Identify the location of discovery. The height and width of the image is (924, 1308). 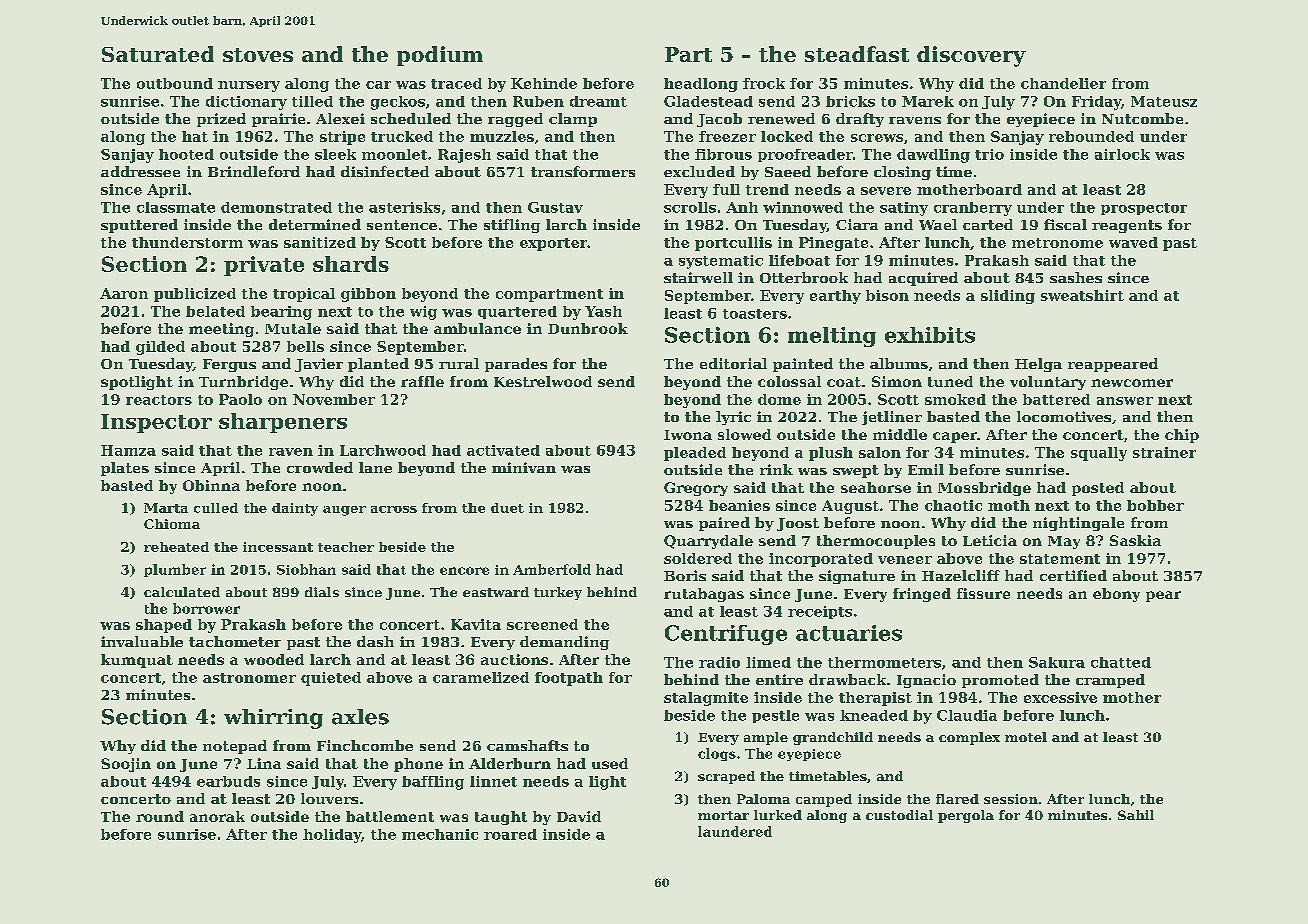
(971, 56).
